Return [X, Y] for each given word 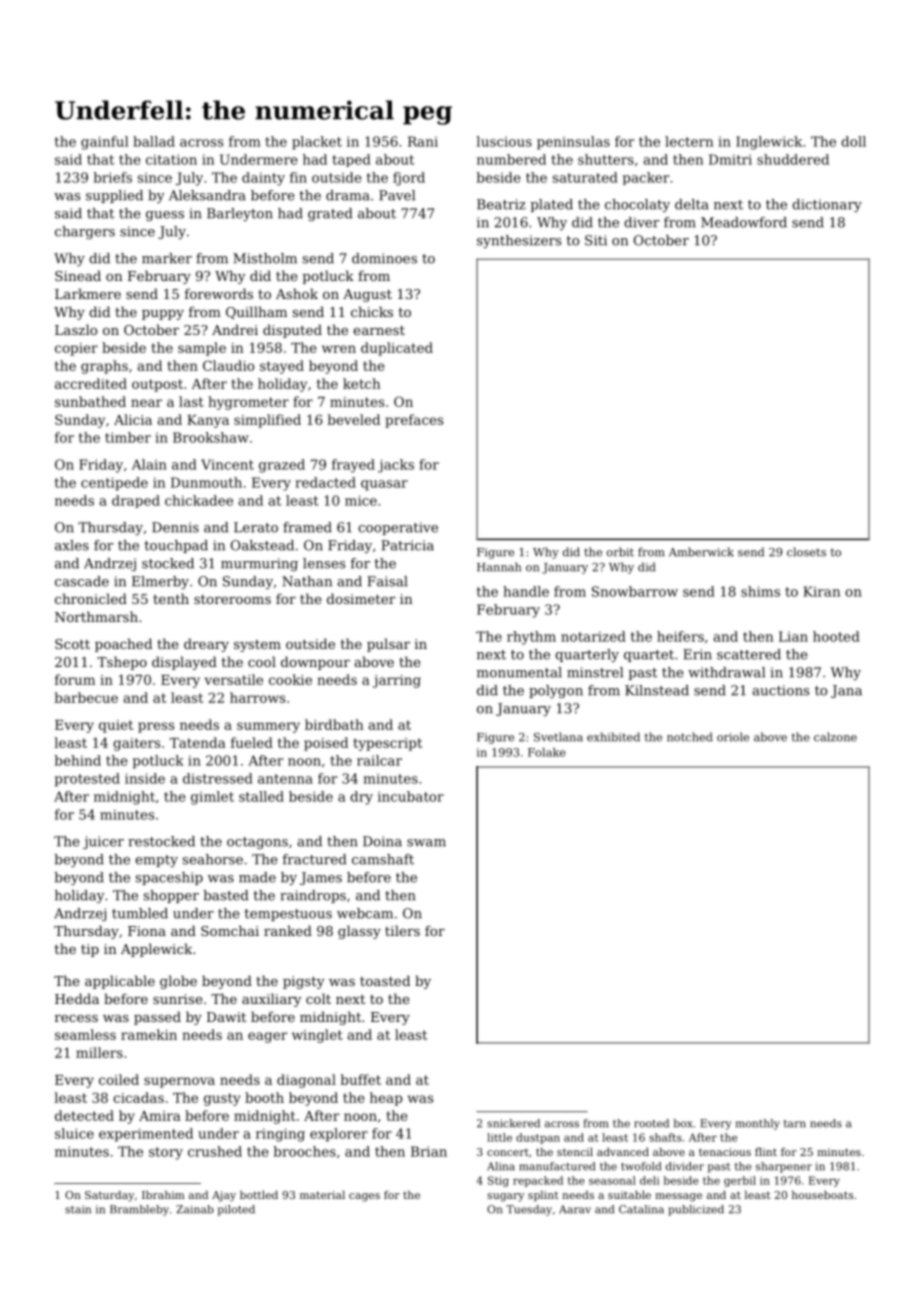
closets [806, 552]
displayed [184, 663]
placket [317, 143]
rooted [651, 1123]
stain [78, 1209]
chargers [85, 232]
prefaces [414, 421]
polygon [556, 691]
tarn [795, 1124]
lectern [689, 141]
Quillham [256, 312]
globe [178, 982]
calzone [835, 737]
